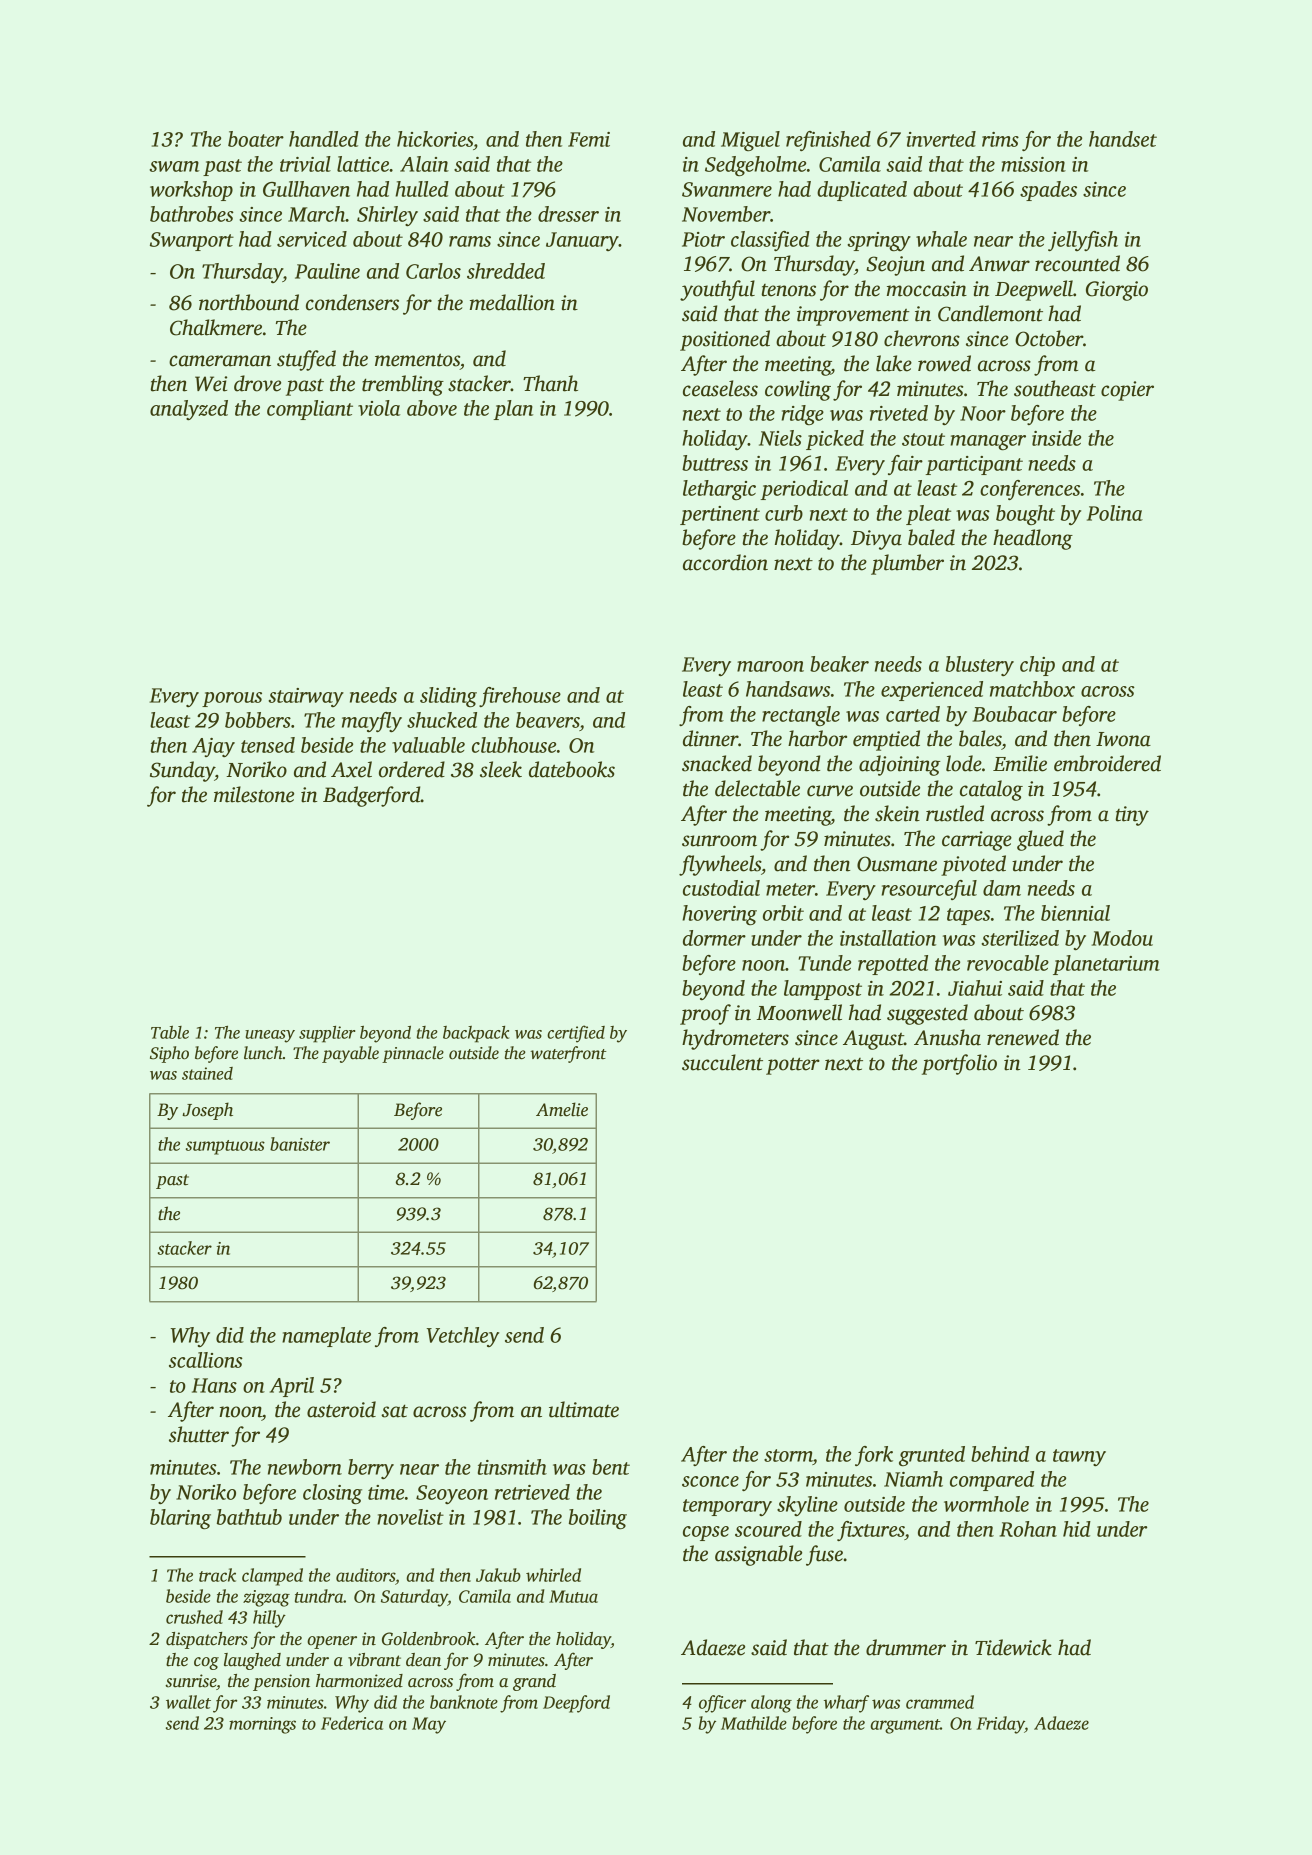 This screenshot has height=1855, width=1312. I want to click on mornings, so click(262, 1725).
